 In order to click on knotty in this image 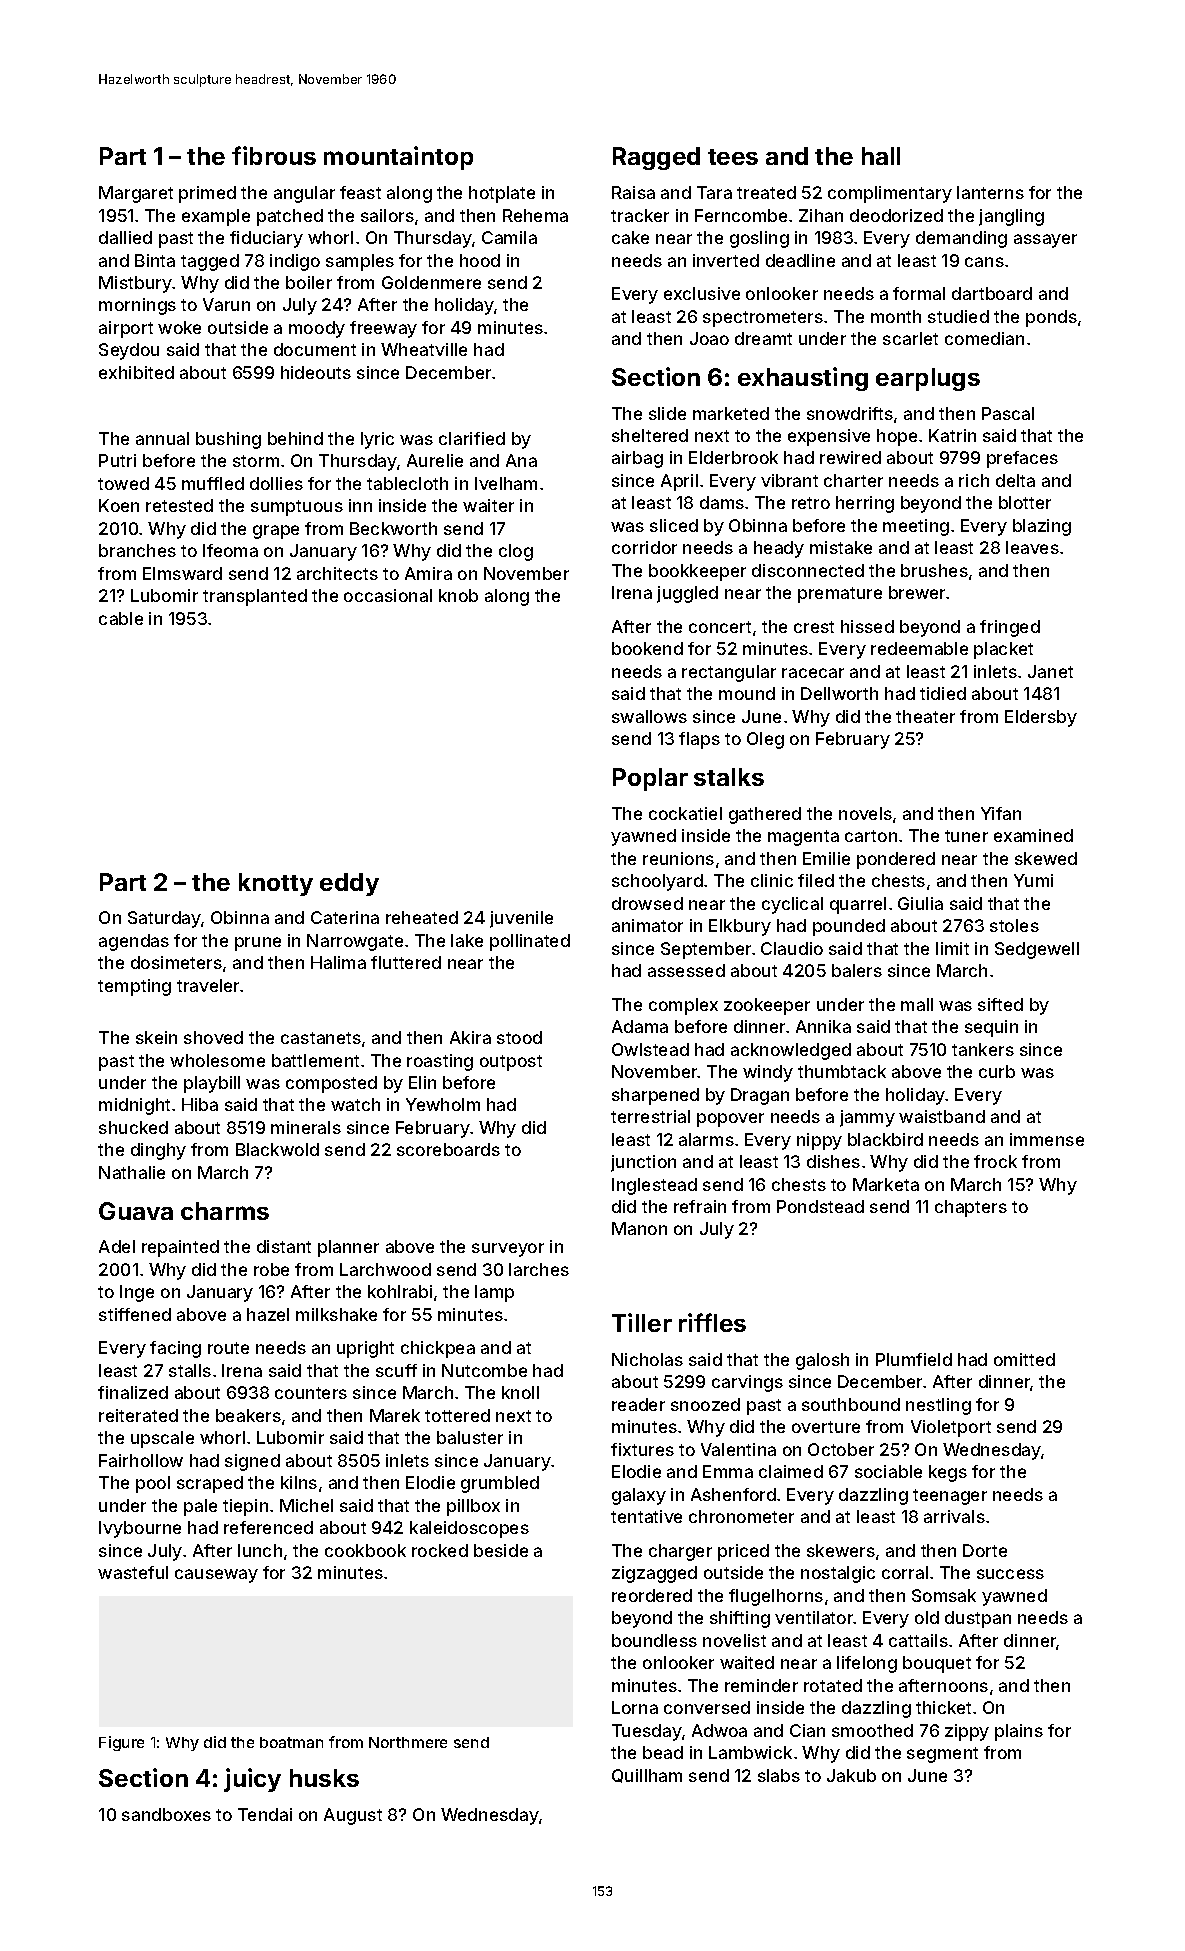, I will do `click(276, 884)`.
